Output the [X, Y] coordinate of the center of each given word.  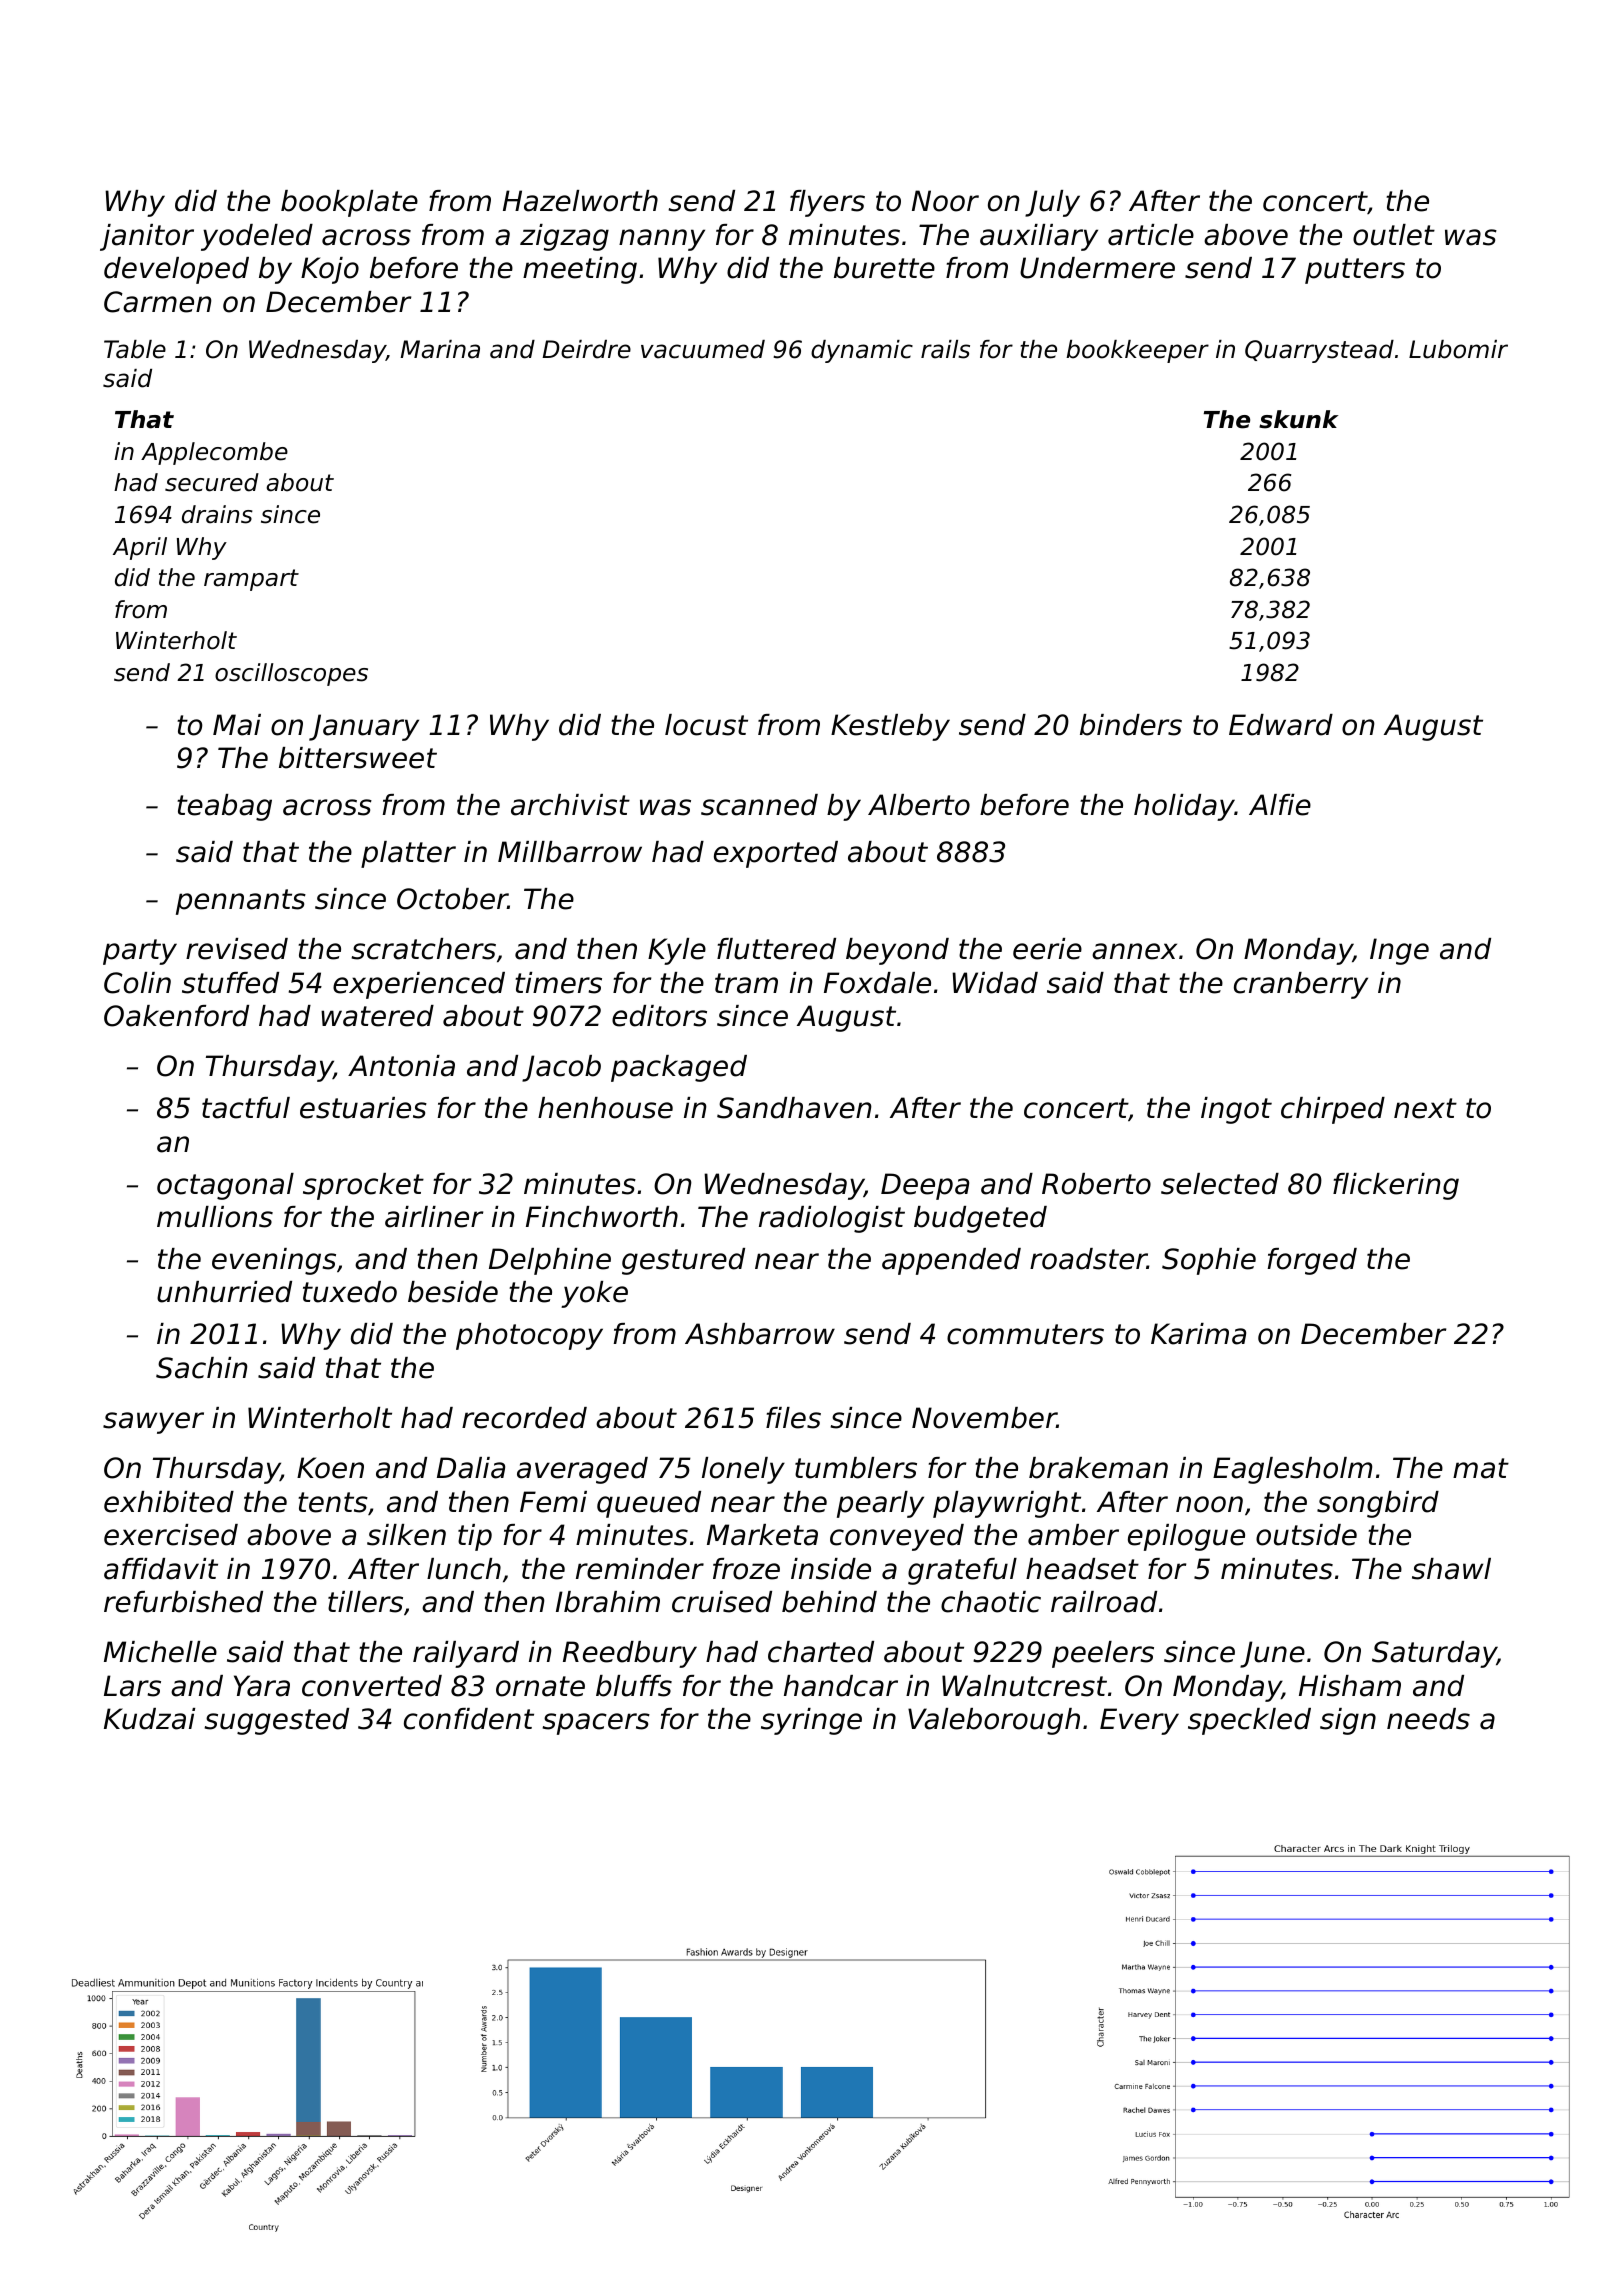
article [1151, 235]
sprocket [363, 1186]
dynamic [862, 351]
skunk [1298, 419]
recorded [524, 1418]
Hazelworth [580, 201]
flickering [1396, 1186]
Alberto [919, 805]
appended [951, 1261]
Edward [1281, 725]
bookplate [349, 203]
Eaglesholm [1292, 1470]
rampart [251, 580]
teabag [224, 807]
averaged [582, 1470]
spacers [596, 1724]
